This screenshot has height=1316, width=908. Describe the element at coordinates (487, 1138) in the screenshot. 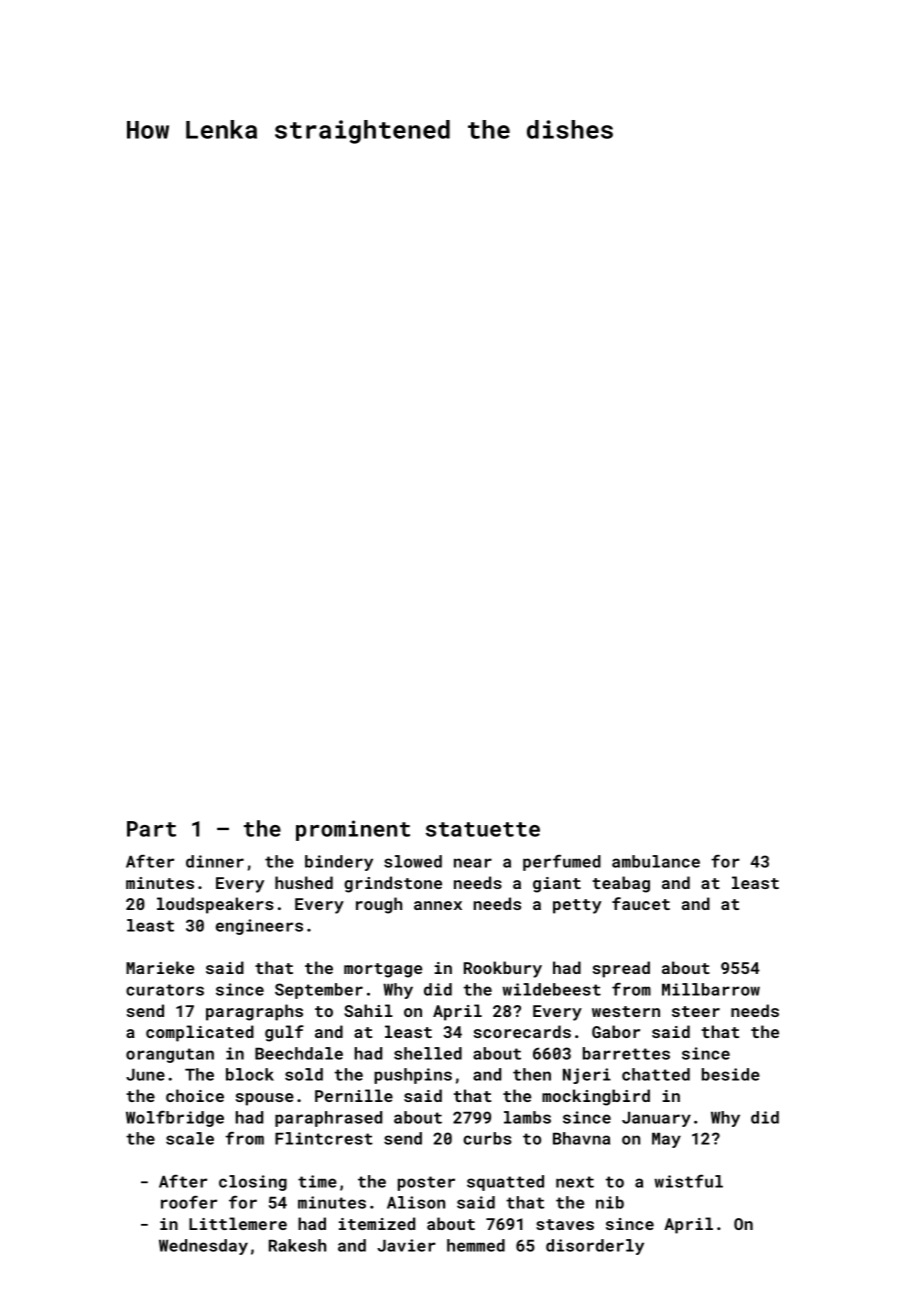

I see `curbs` at that location.
